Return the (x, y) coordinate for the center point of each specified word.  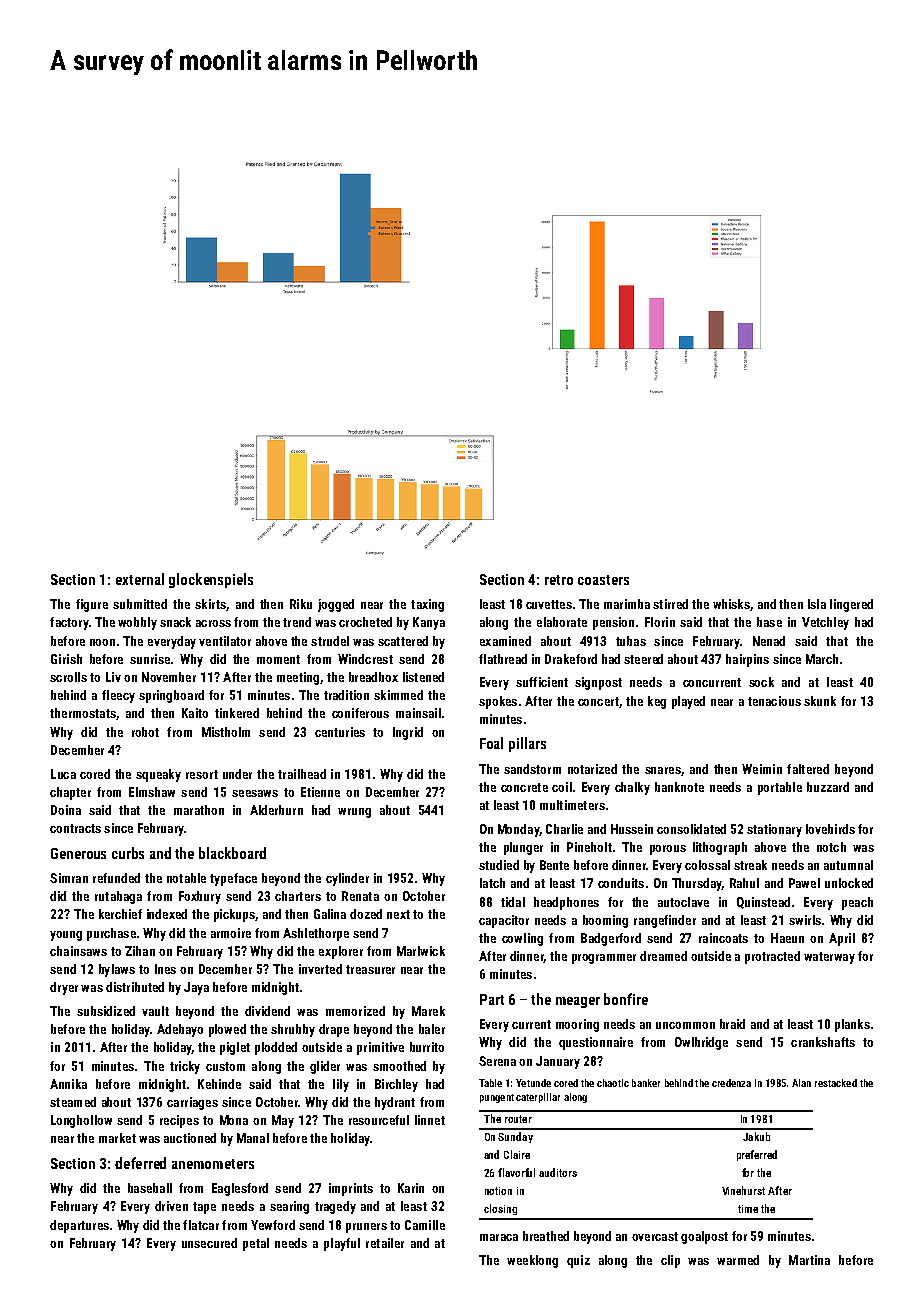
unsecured (209, 1243)
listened (423, 677)
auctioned (190, 1138)
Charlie (564, 829)
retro (559, 580)
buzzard (828, 787)
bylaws (117, 970)
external (140, 579)
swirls (805, 920)
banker (646, 1083)
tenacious (774, 701)
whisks (731, 604)
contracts (75, 828)
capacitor (504, 921)
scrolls (68, 677)
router (518, 1119)
